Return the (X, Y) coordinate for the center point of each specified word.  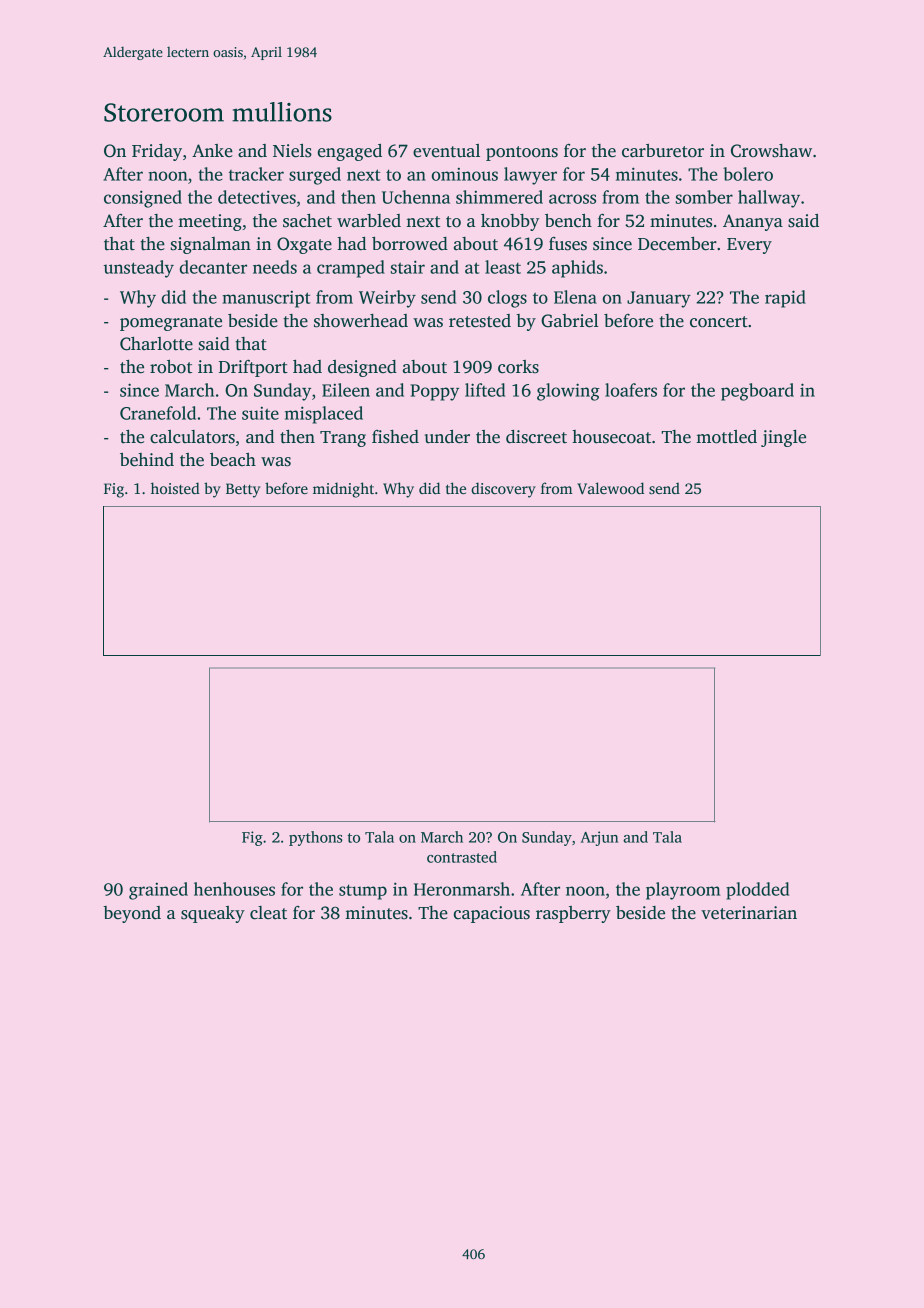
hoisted (175, 488)
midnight (343, 490)
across (572, 199)
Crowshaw (771, 151)
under (447, 437)
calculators (192, 437)
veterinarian (749, 913)
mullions (282, 112)
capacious (492, 914)
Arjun (599, 838)
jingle (783, 438)
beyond (132, 914)
